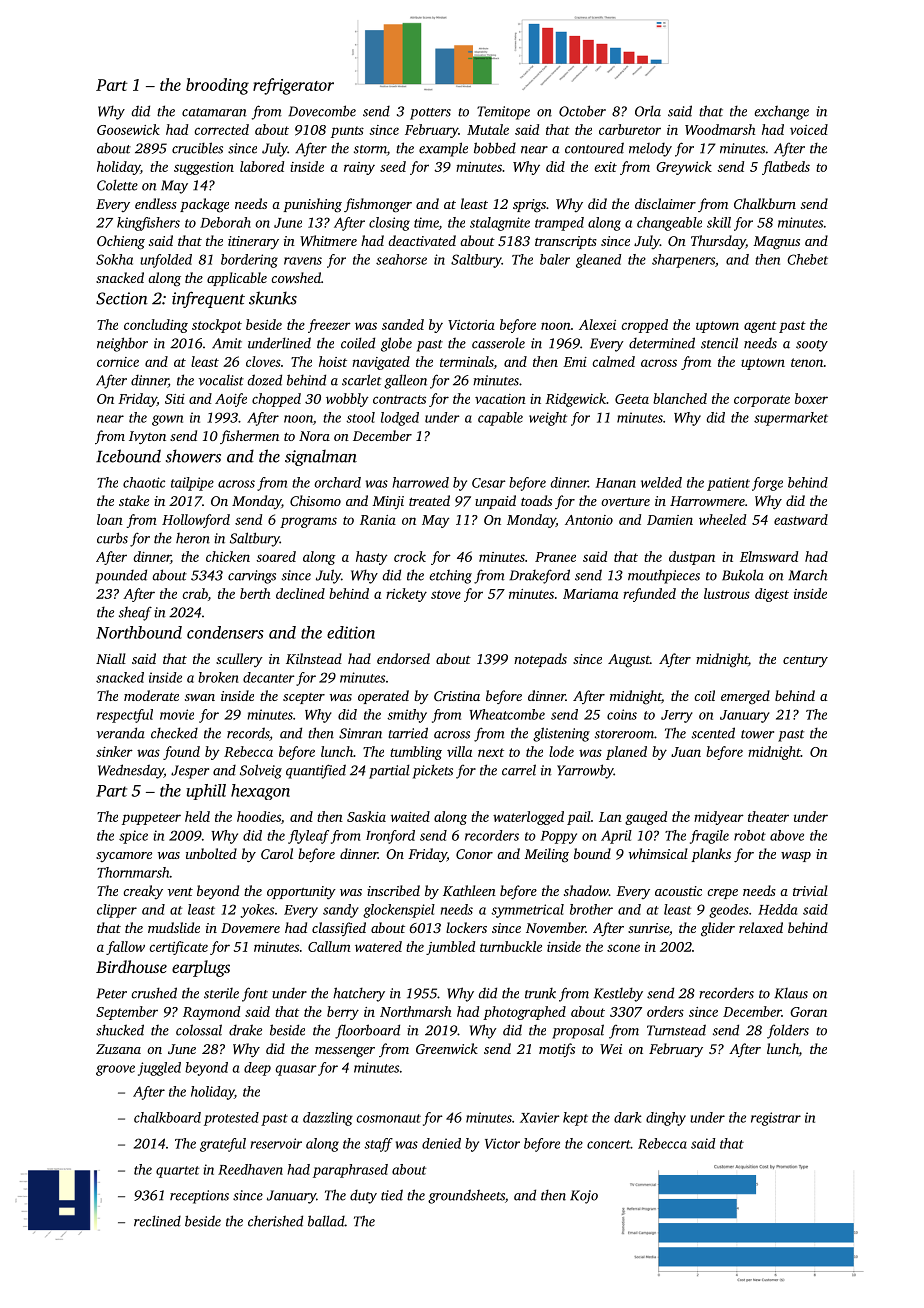 The width and height of the screenshot is (924, 1308). I want to click on sycamore, so click(124, 857).
